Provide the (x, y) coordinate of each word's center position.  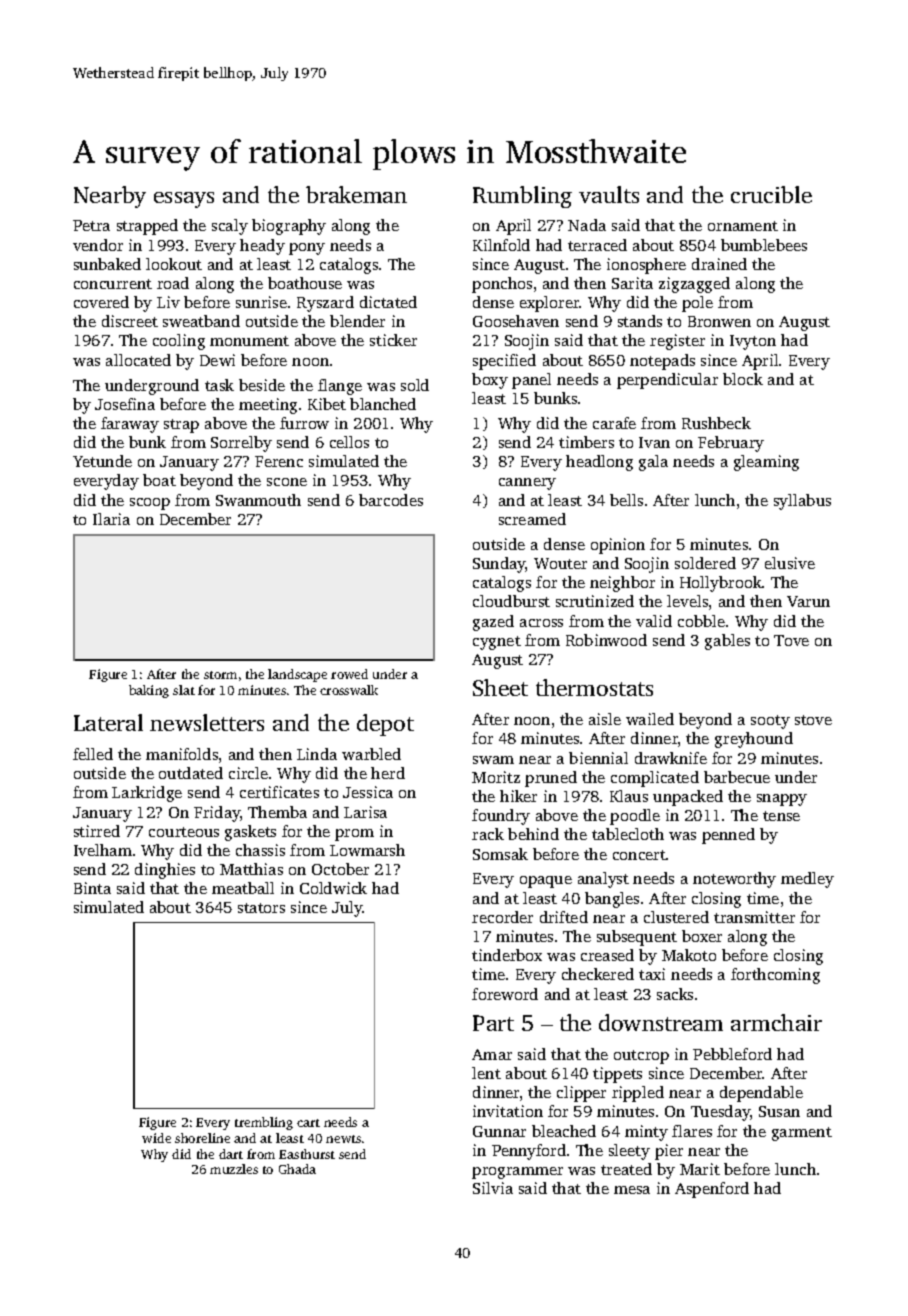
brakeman (356, 194)
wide (156, 1138)
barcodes (391, 500)
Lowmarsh (367, 850)
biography (289, 227)
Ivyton (753, 342)
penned (728, 836)
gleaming (766, 463)
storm (220, 675)
